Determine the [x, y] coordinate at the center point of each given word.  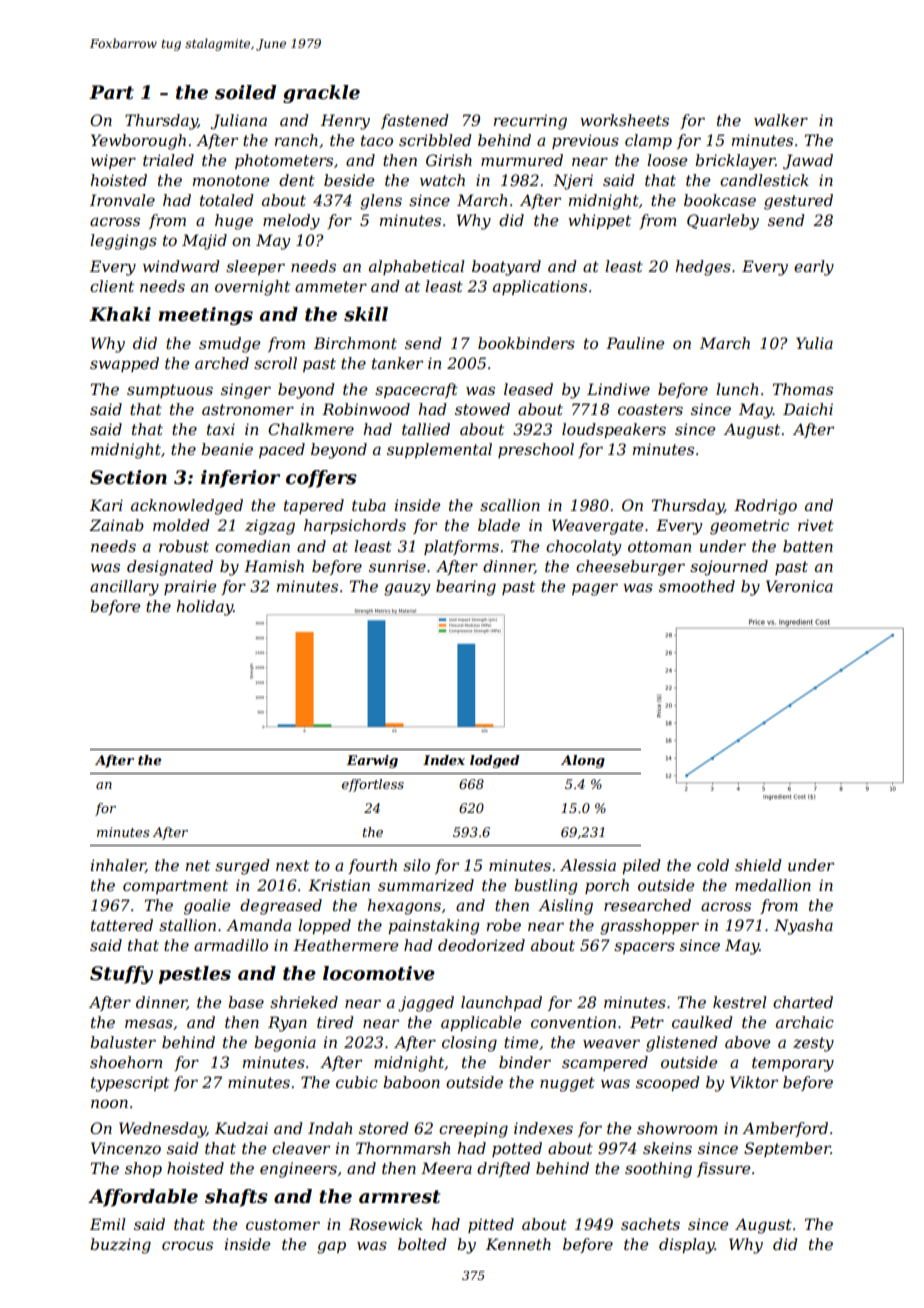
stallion [187, 925]
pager [595, 589]
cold [713, 865]
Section [128, 477]
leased [528, 389]
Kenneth [518, 1244]
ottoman [659, 546]
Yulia [814, 343]
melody [291, 222]
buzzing [120, 1246]
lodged [495, 761]
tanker [397, 363]
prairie [190, 587]
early [814, 268]
